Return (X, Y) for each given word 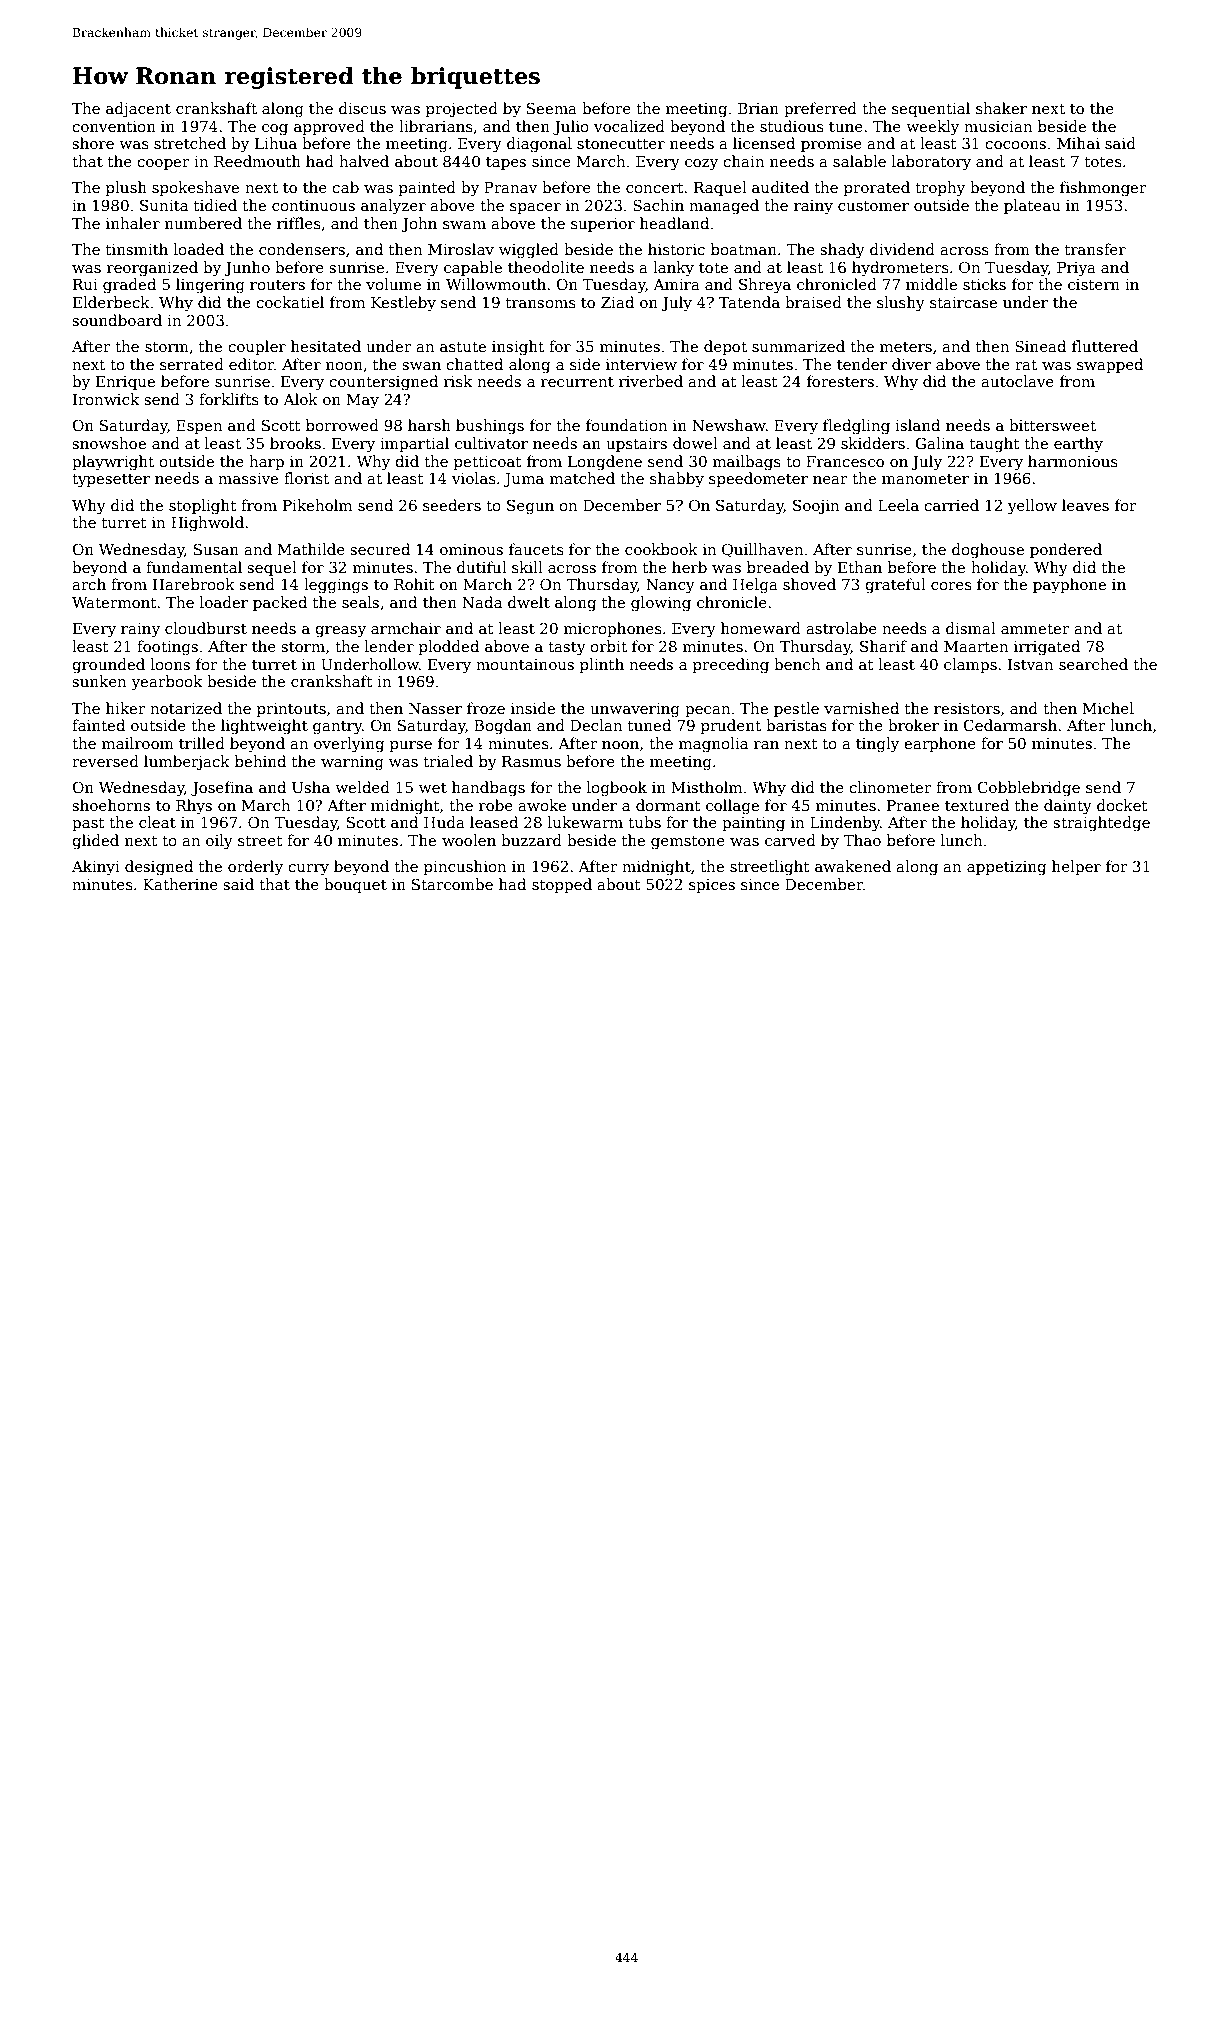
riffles (299, 223)
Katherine (180, 884)
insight (518, 348)
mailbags (747, 463)
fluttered (1105, 346)
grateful (895, 586)
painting (753, 824)
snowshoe (109, 443)
